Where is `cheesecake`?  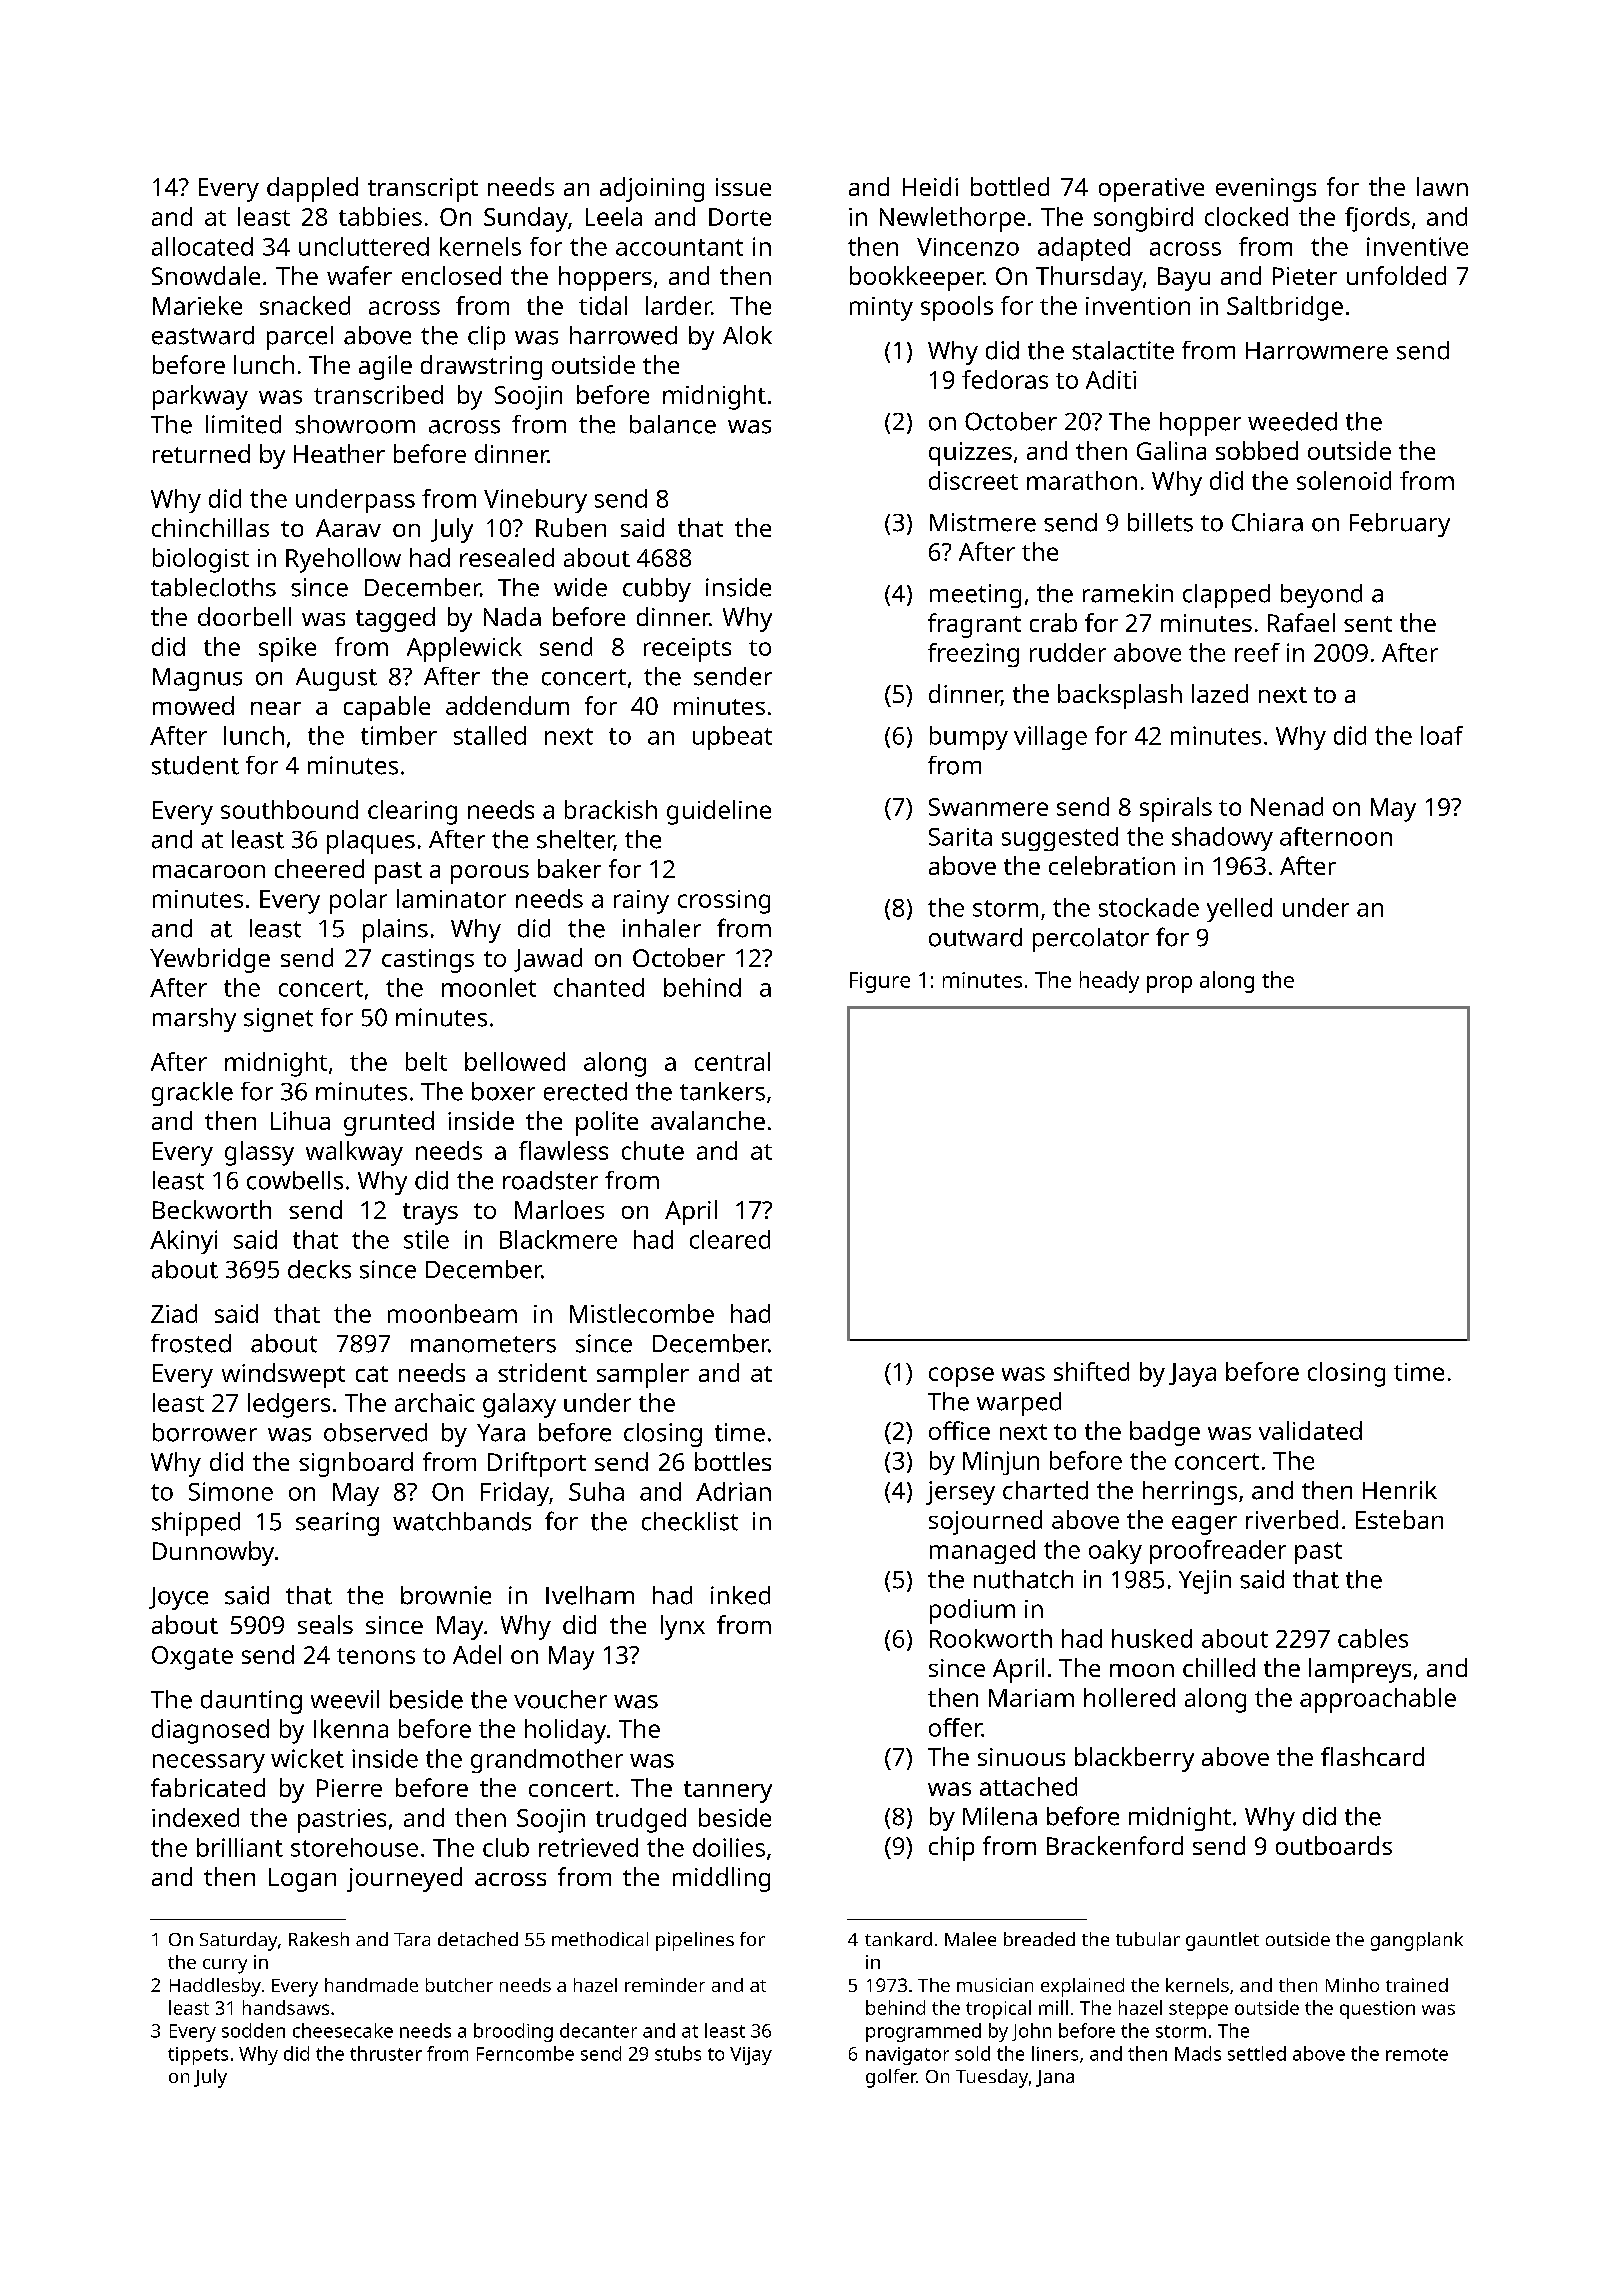 cheesecake is located at coordinates (343, 2030).
